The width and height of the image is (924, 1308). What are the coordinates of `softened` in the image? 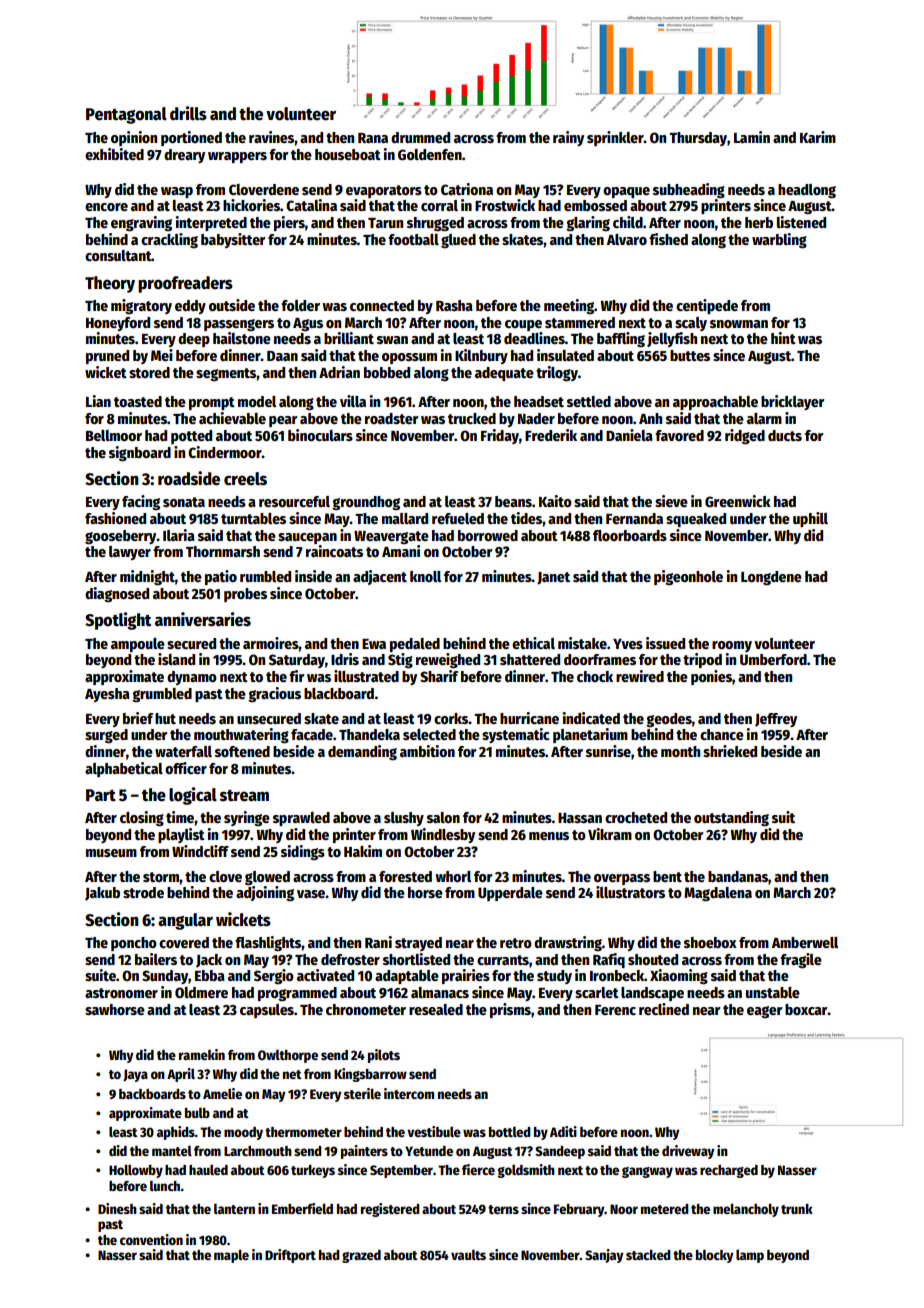 It's located at (242, 751).
